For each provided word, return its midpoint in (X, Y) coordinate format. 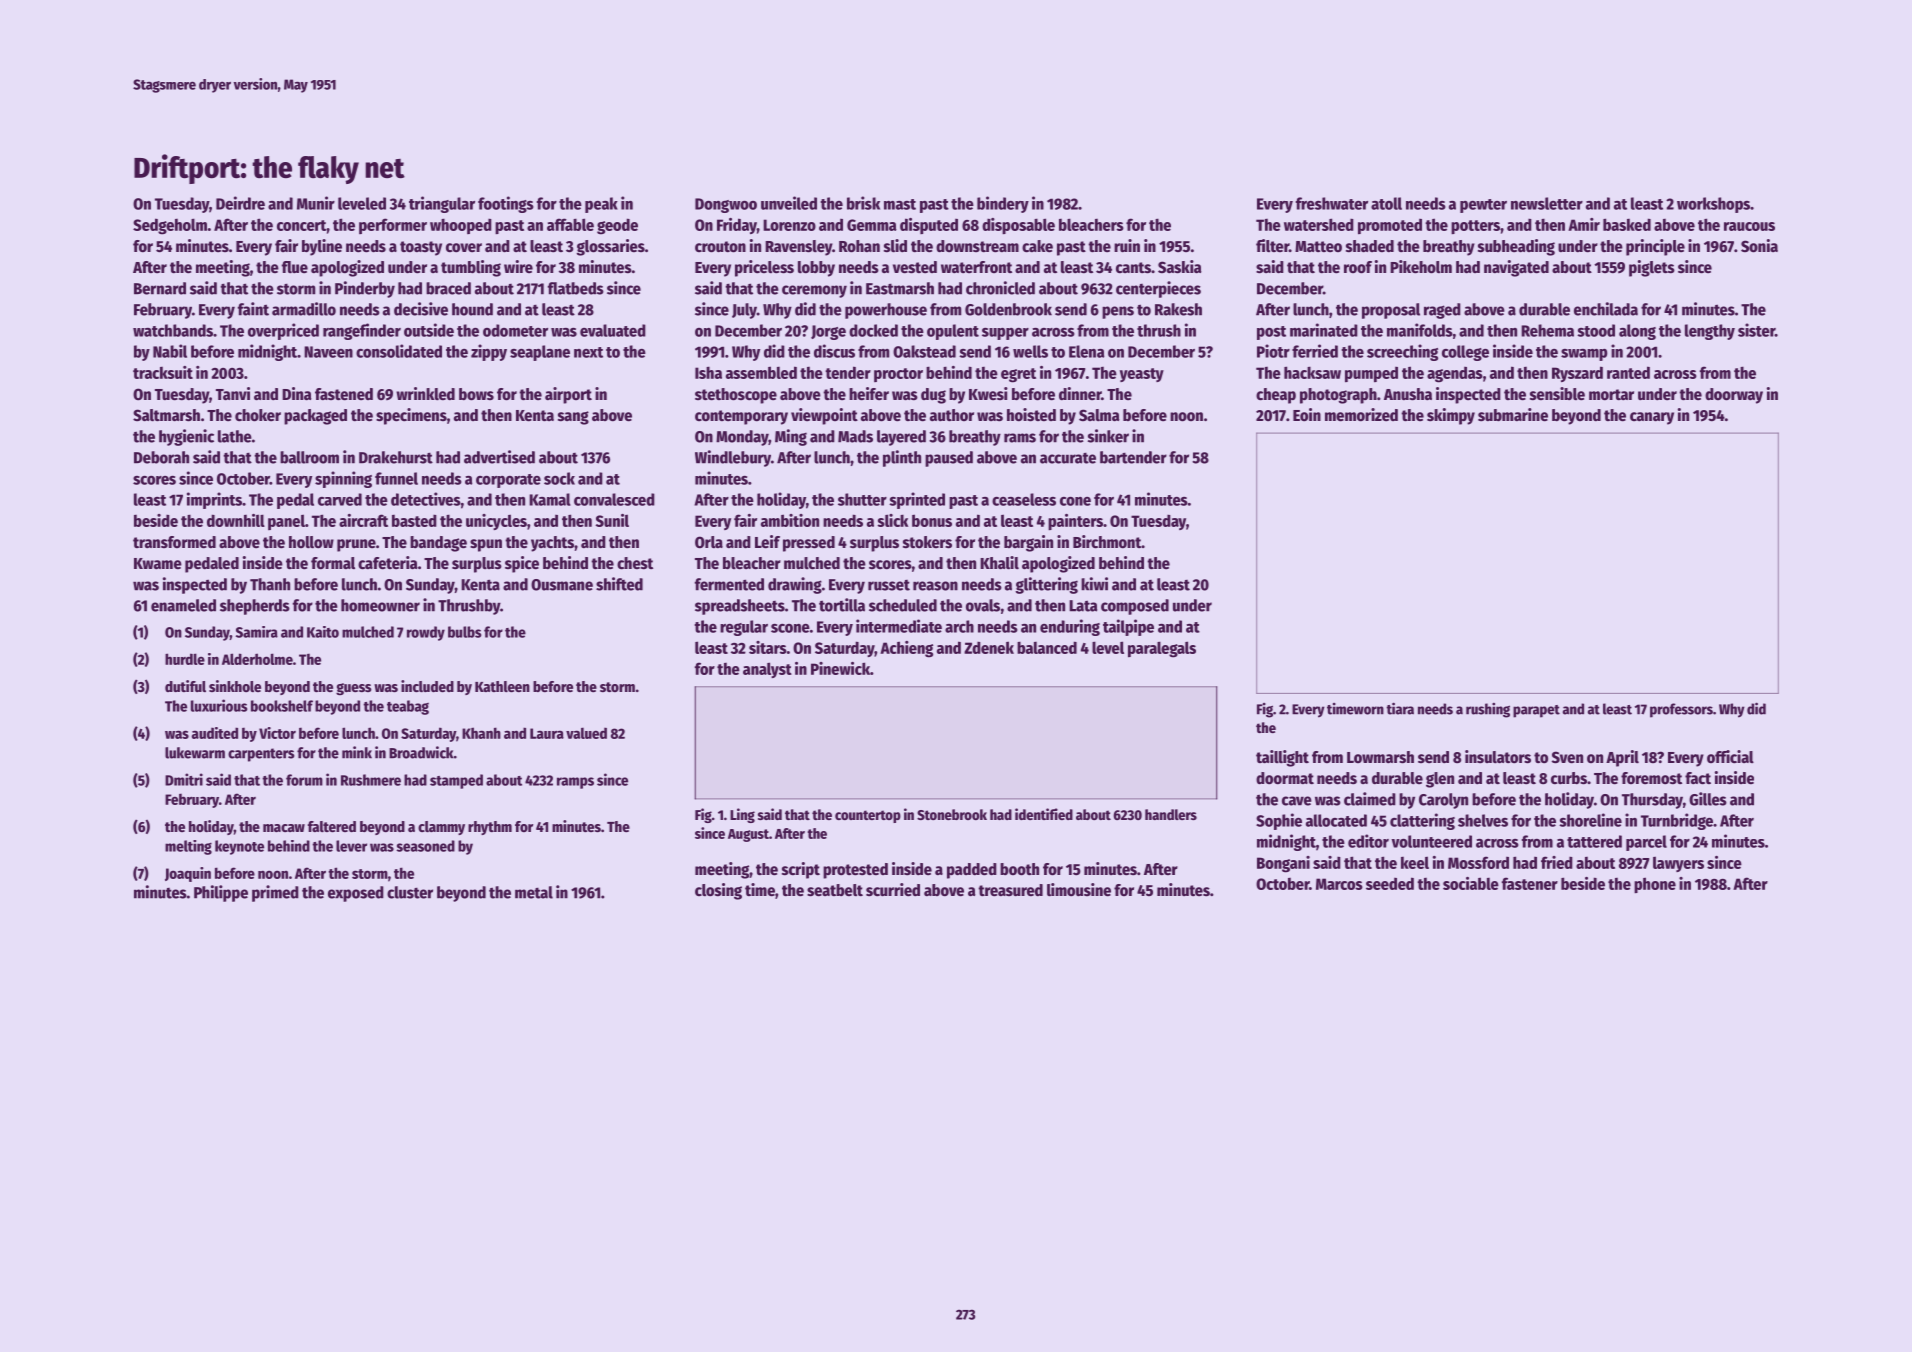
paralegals (1162, 649)
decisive (421, 309)
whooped (461, 226)
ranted (1628, 372)
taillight (1282, 758)
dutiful (185, 686)
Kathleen (502, 686)
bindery (1003, 204)
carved (340, 499)
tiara (1400, 708)
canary (1652, 418)
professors (1681, 710)
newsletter (1547, 203)
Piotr (1273, 351)
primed (275, 893)
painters (1075, 522)
